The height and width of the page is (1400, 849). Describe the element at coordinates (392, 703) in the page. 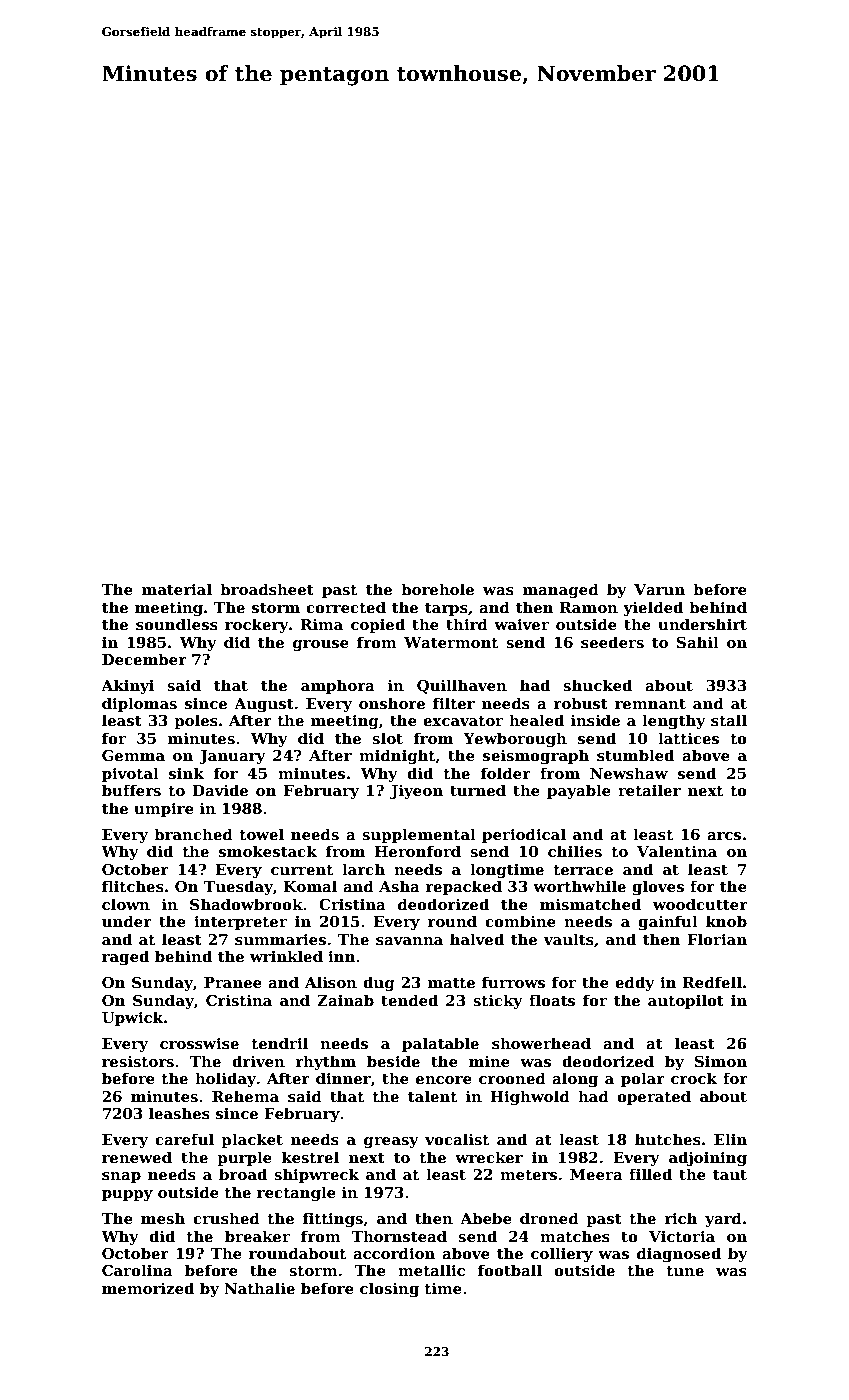

I see `onshore` at that location.
